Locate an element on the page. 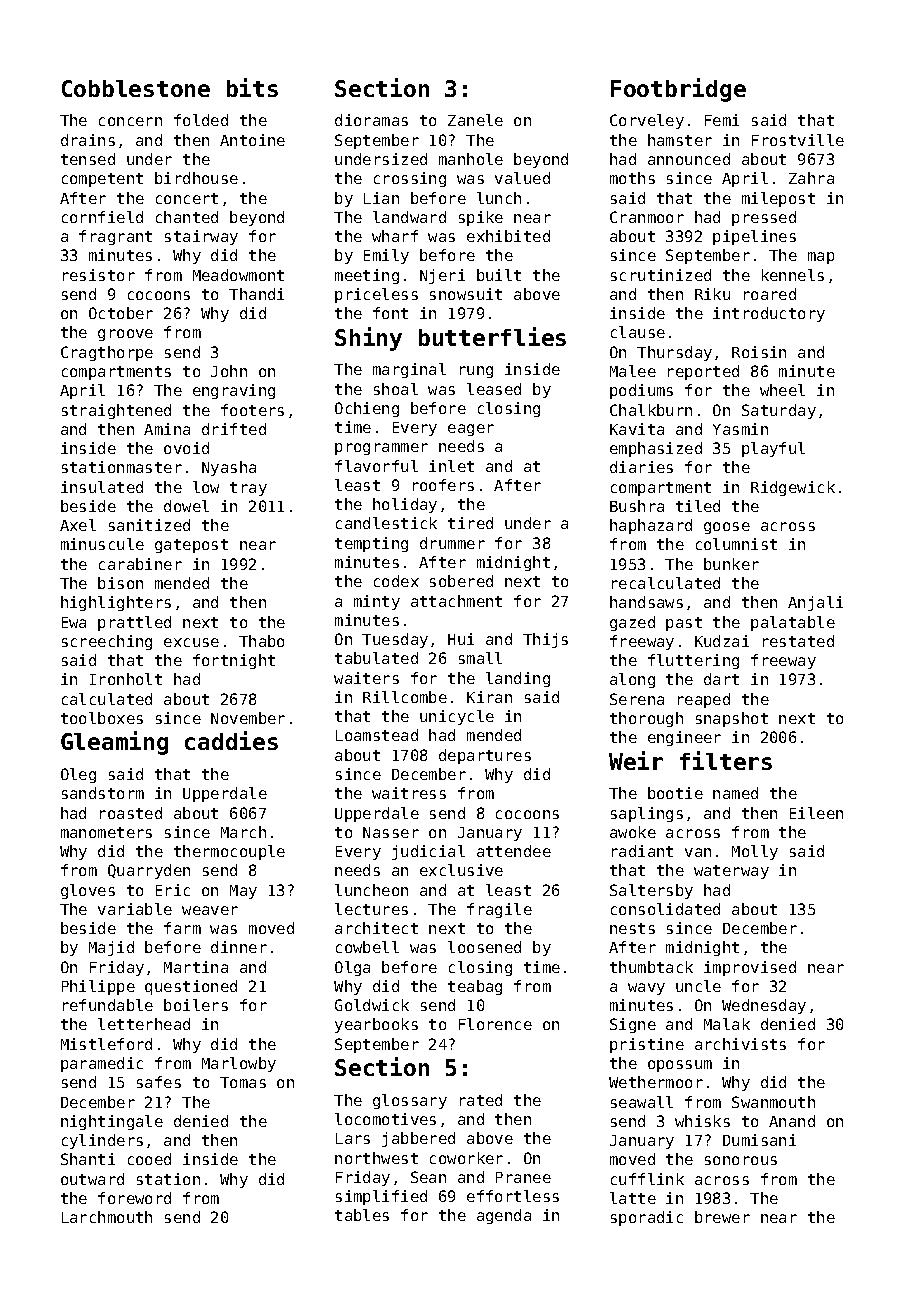 This image has width=908, height=1316. highlighters is located at coordinates (116, 603).
